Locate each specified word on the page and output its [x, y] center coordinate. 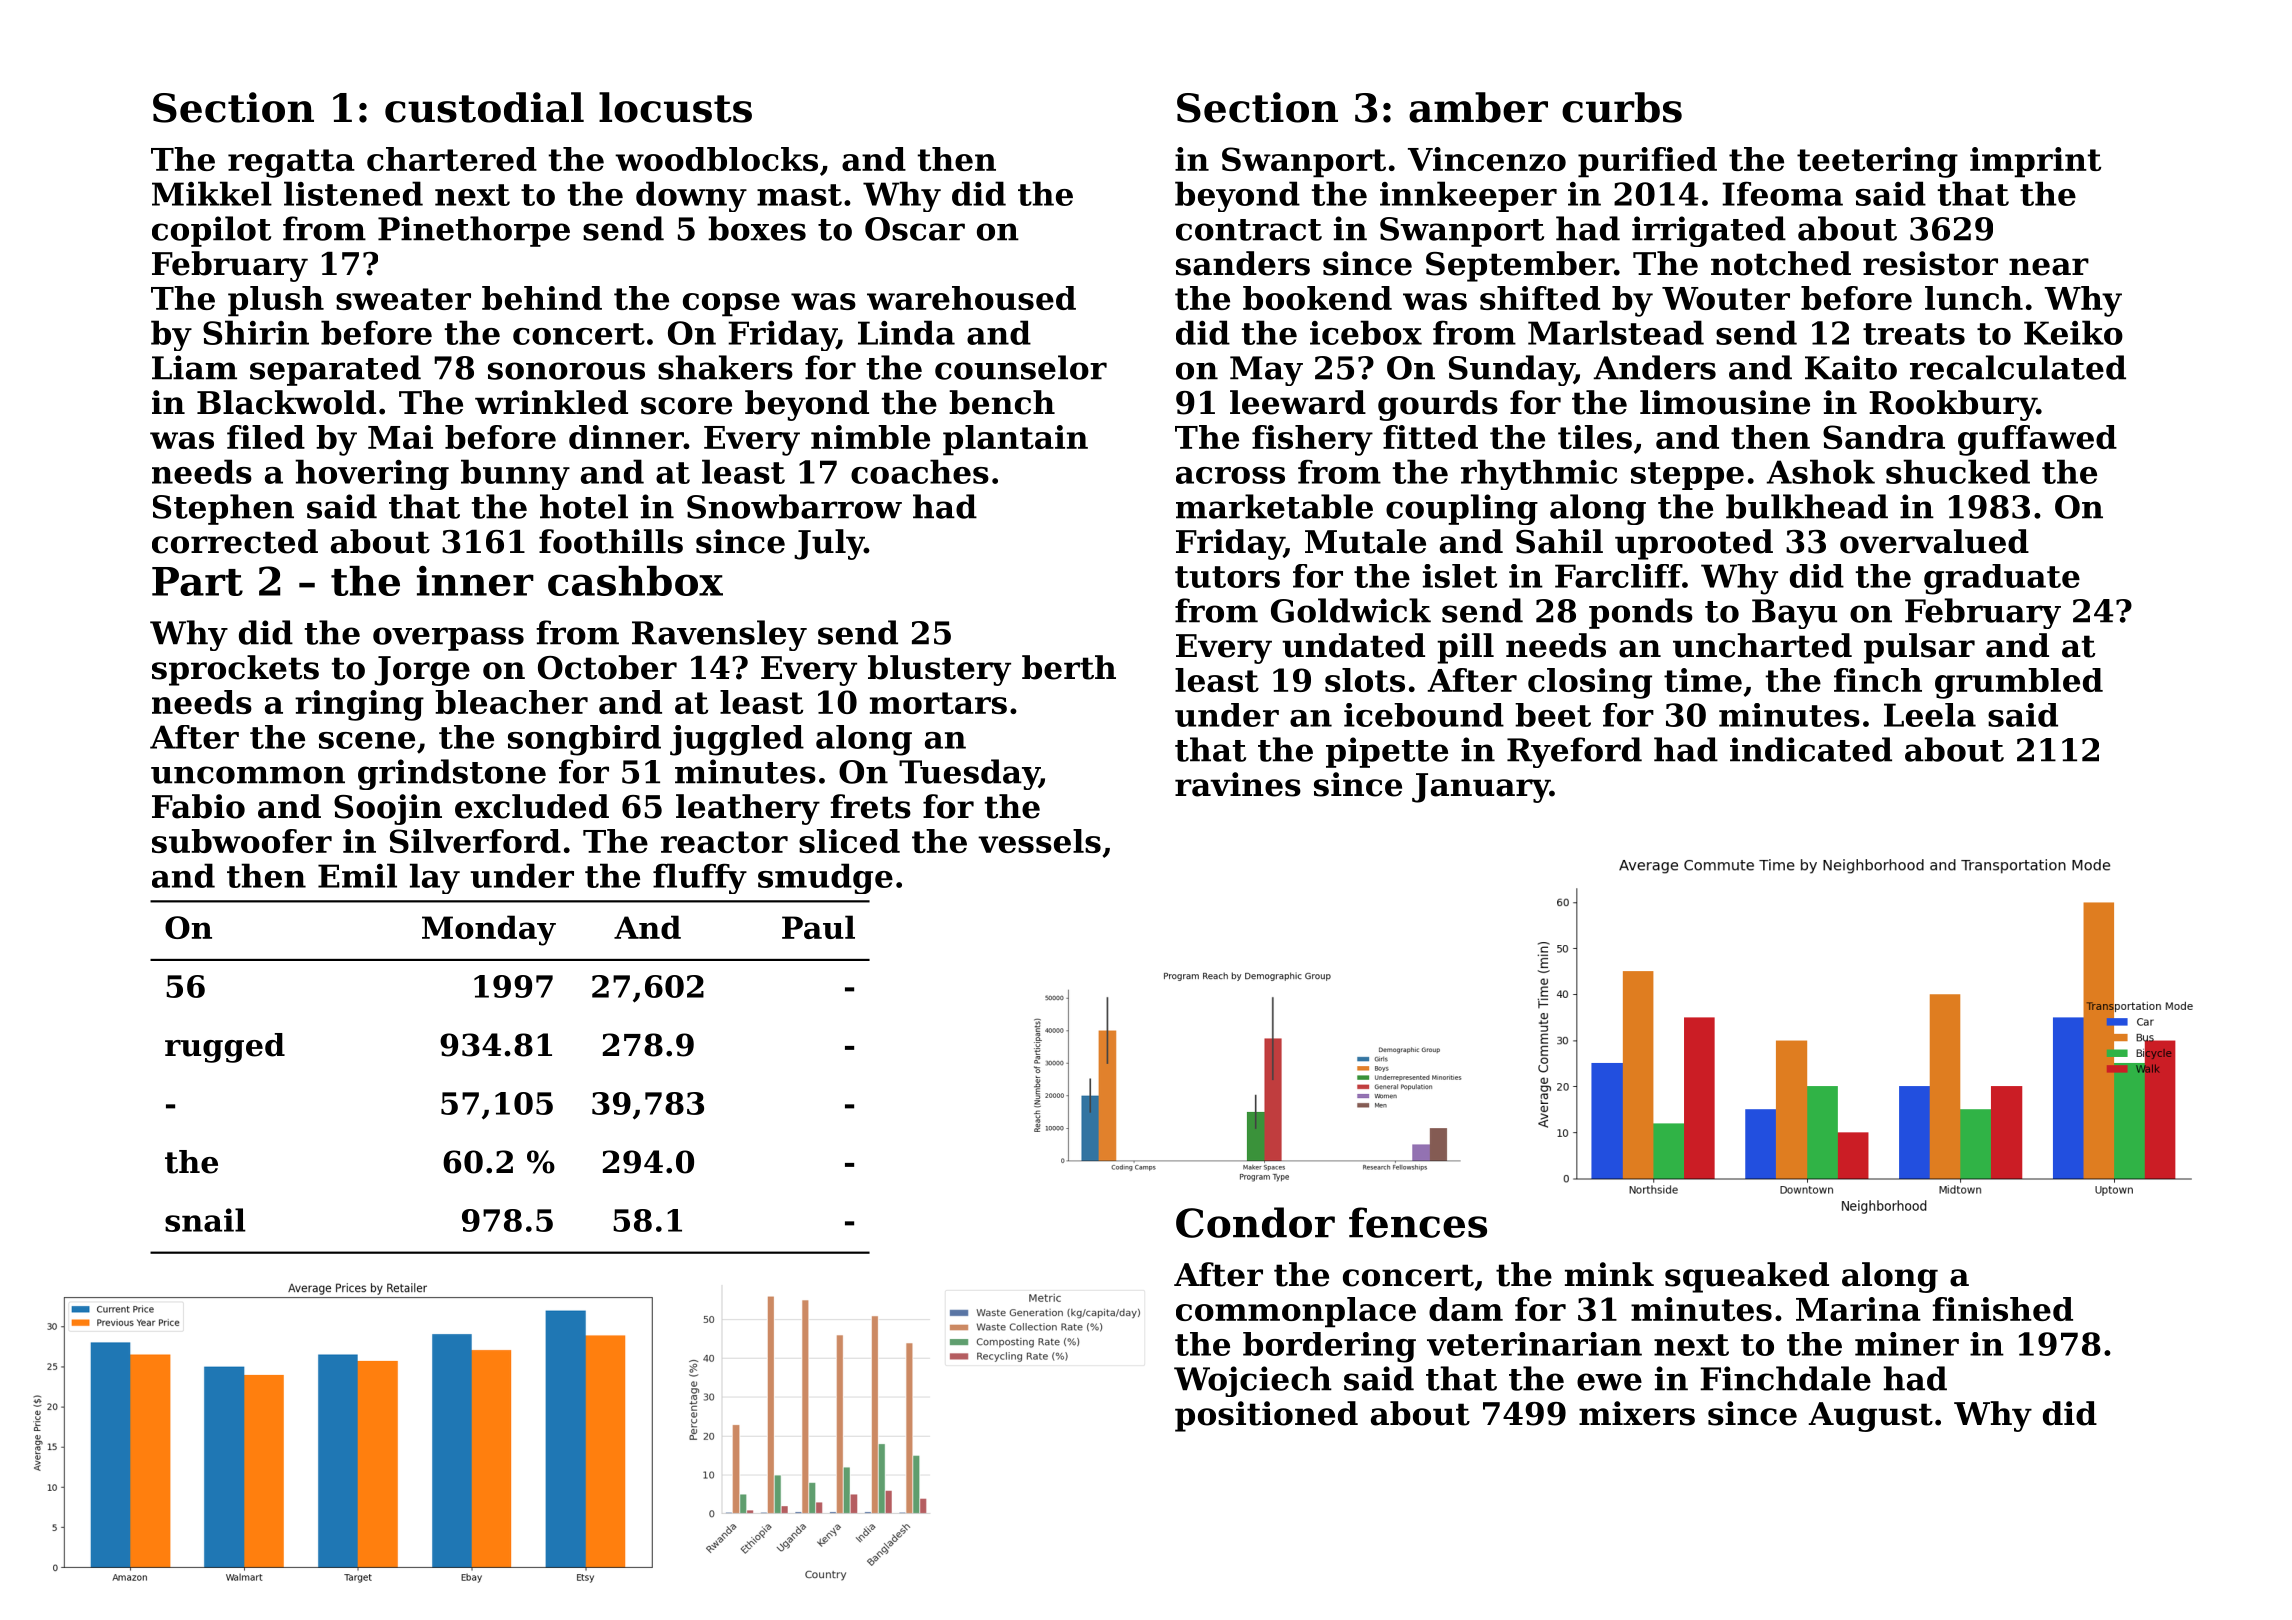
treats [1914, 334]
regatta [291, 163]
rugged [225, 1048]
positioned [1266, 1416]
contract [1249, 230]
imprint [2035, 162]
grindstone [452, 774]
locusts [675, 107]
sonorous [566, 371]
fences [1418, 1222]
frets [870, 806]
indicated [1811, 749]
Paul [818, 927]
